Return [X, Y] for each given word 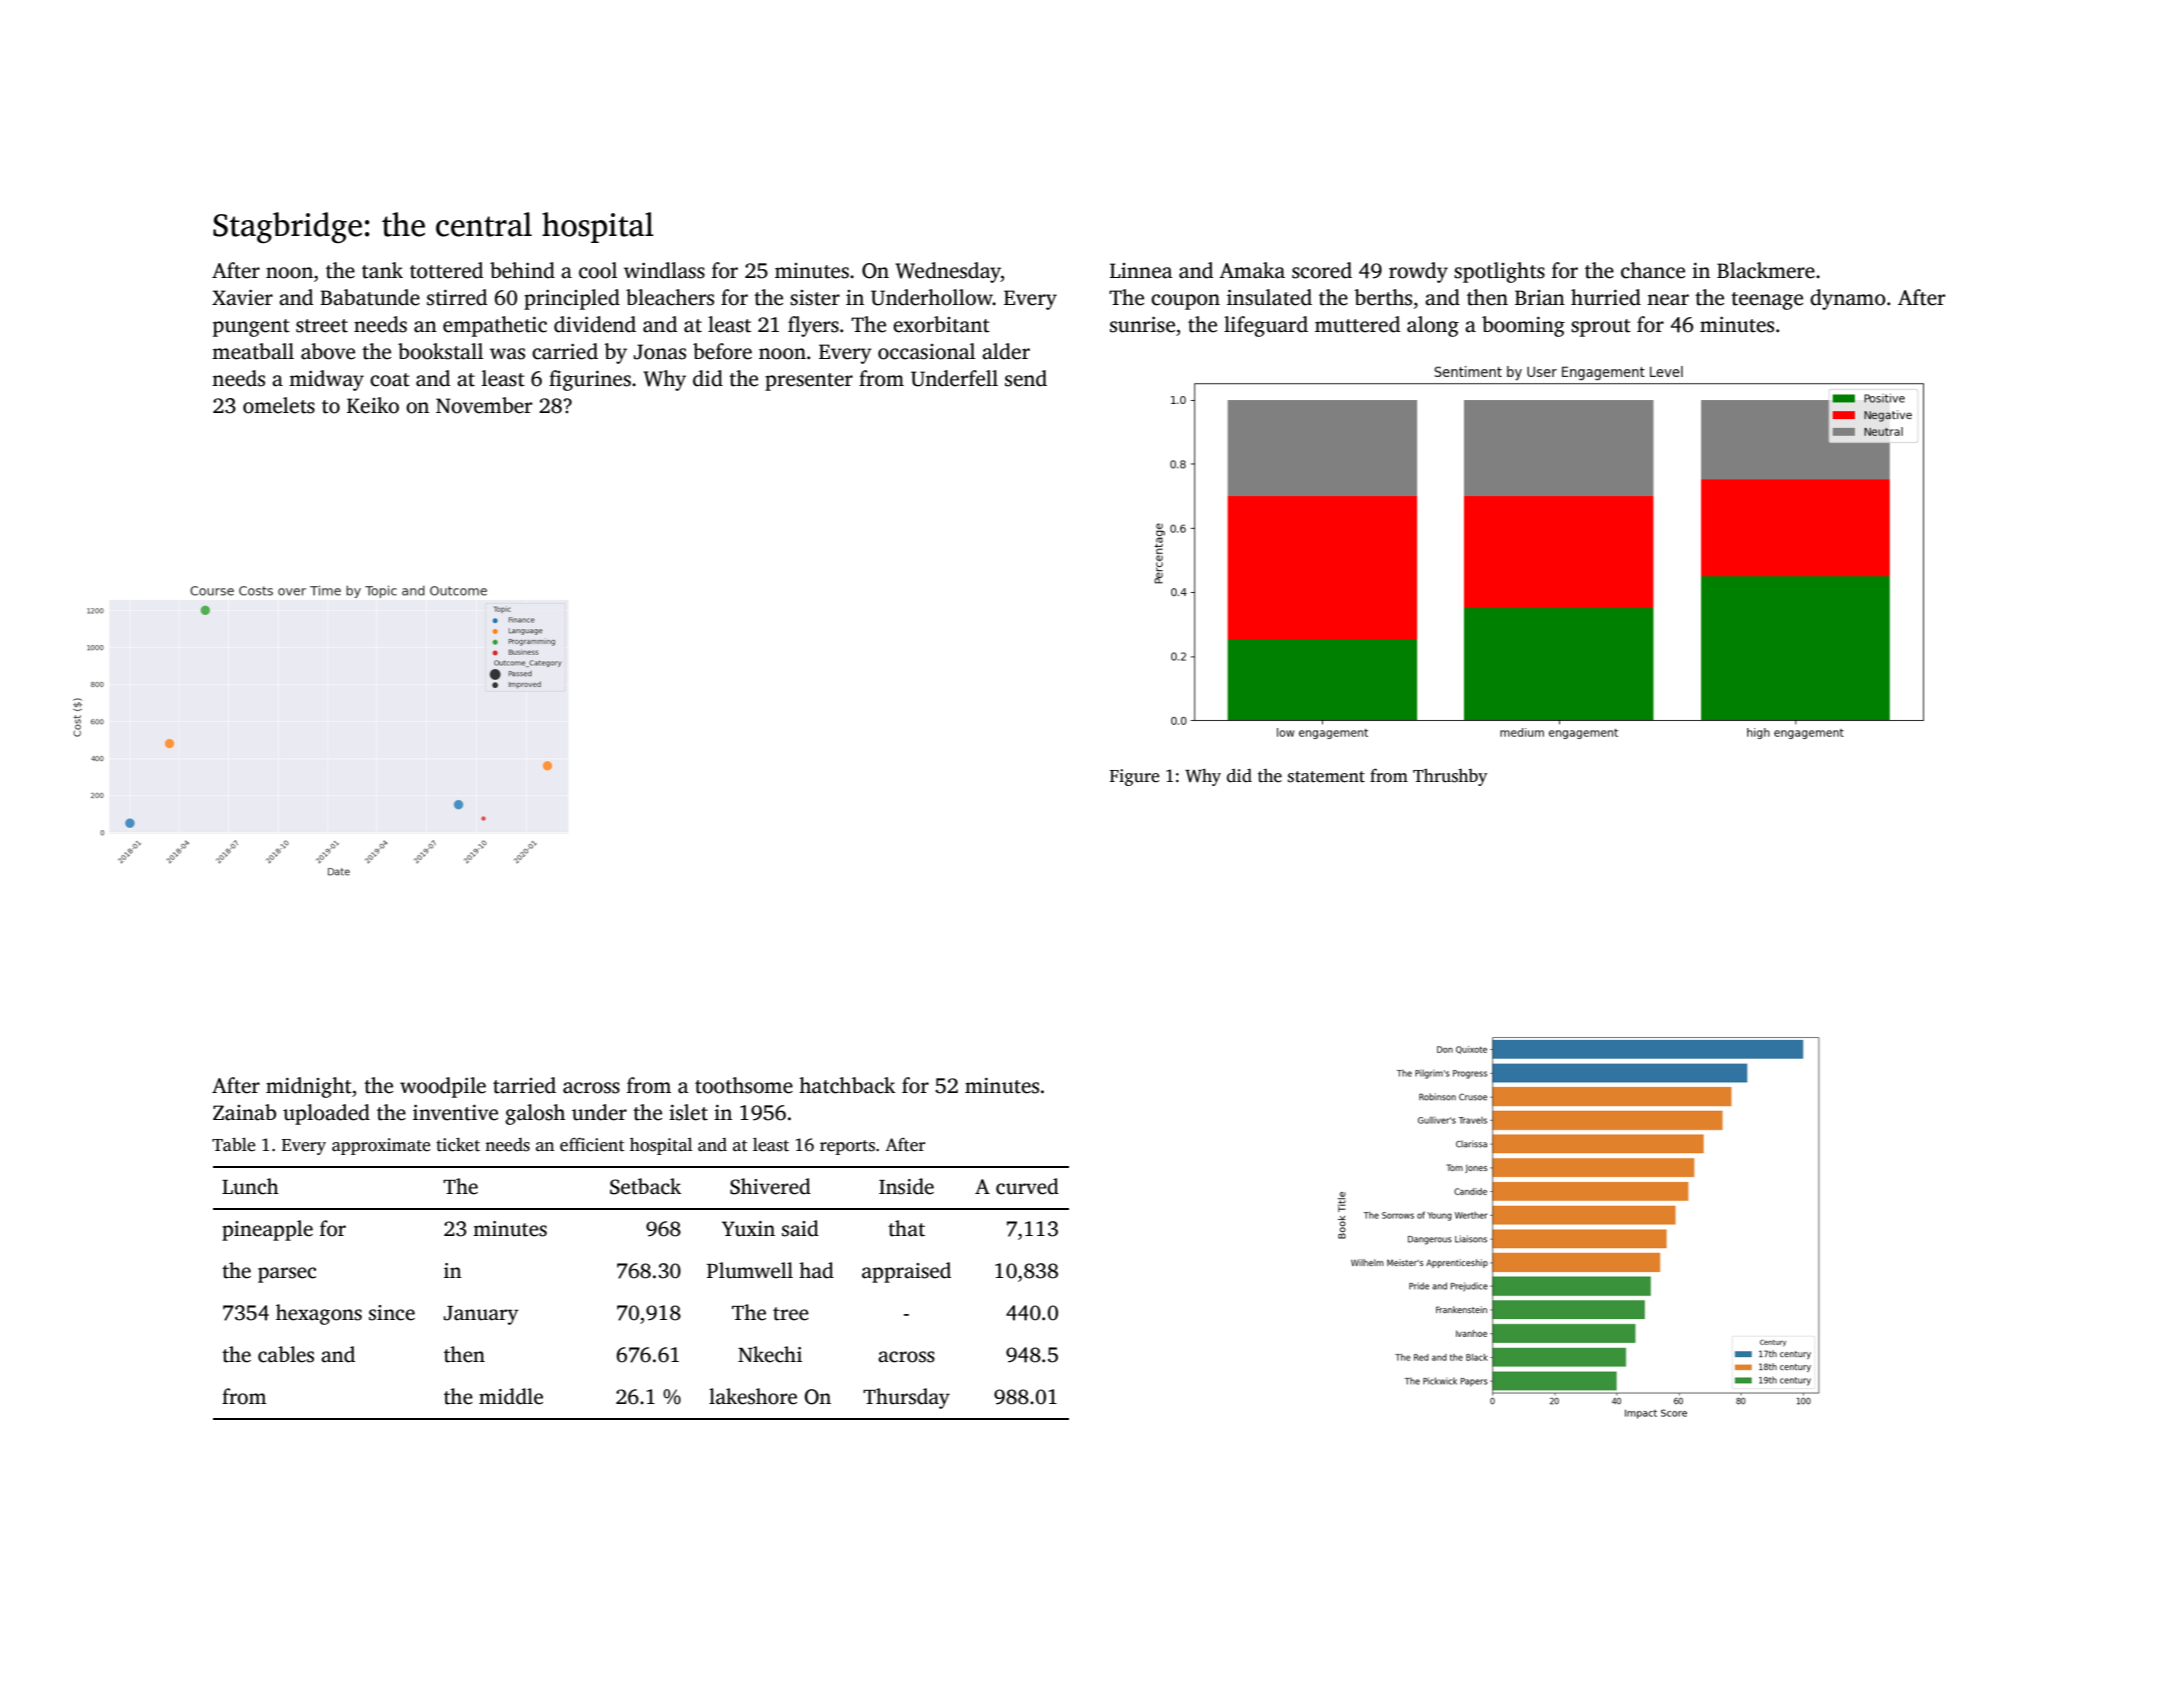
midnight [309, 1087]
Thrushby [1450, 777]
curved [1027, 1186]
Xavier [242, 298]
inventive [455, 1113]
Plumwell [750, 1270]
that [906, 1228]
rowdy [1418, 272]
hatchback [847, 1085]
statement [1326, 777]
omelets [279, 405]
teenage [1767, 301]
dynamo [1848, 299]
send [1026, 378]
